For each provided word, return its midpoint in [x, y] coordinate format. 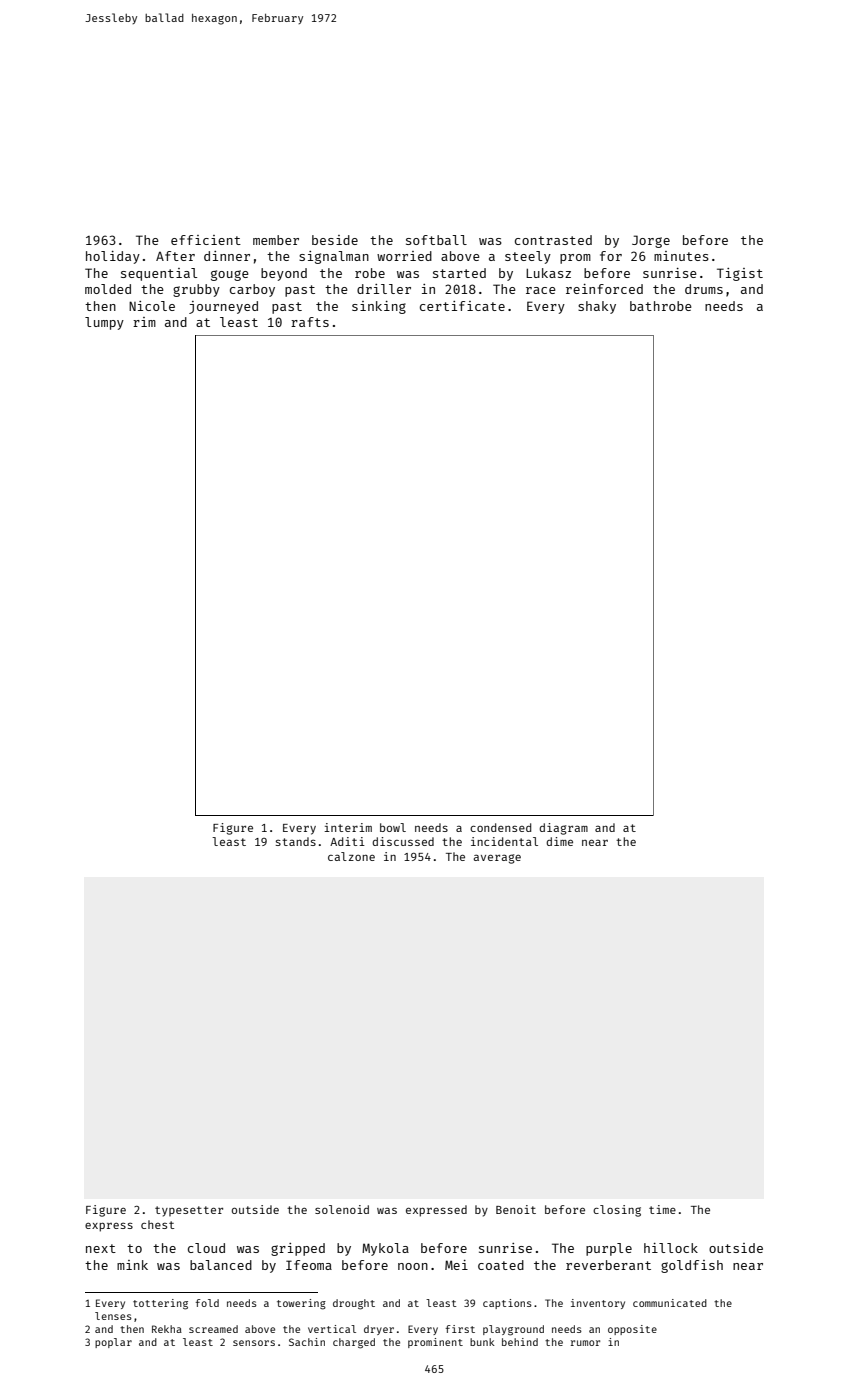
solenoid [342, 1209]
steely [528, 257]
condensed [500, 827]
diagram [563, 829]
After [175, 256]
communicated [670, 1303]
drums [704, 289]
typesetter [189, 1211]
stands [296, 841]
